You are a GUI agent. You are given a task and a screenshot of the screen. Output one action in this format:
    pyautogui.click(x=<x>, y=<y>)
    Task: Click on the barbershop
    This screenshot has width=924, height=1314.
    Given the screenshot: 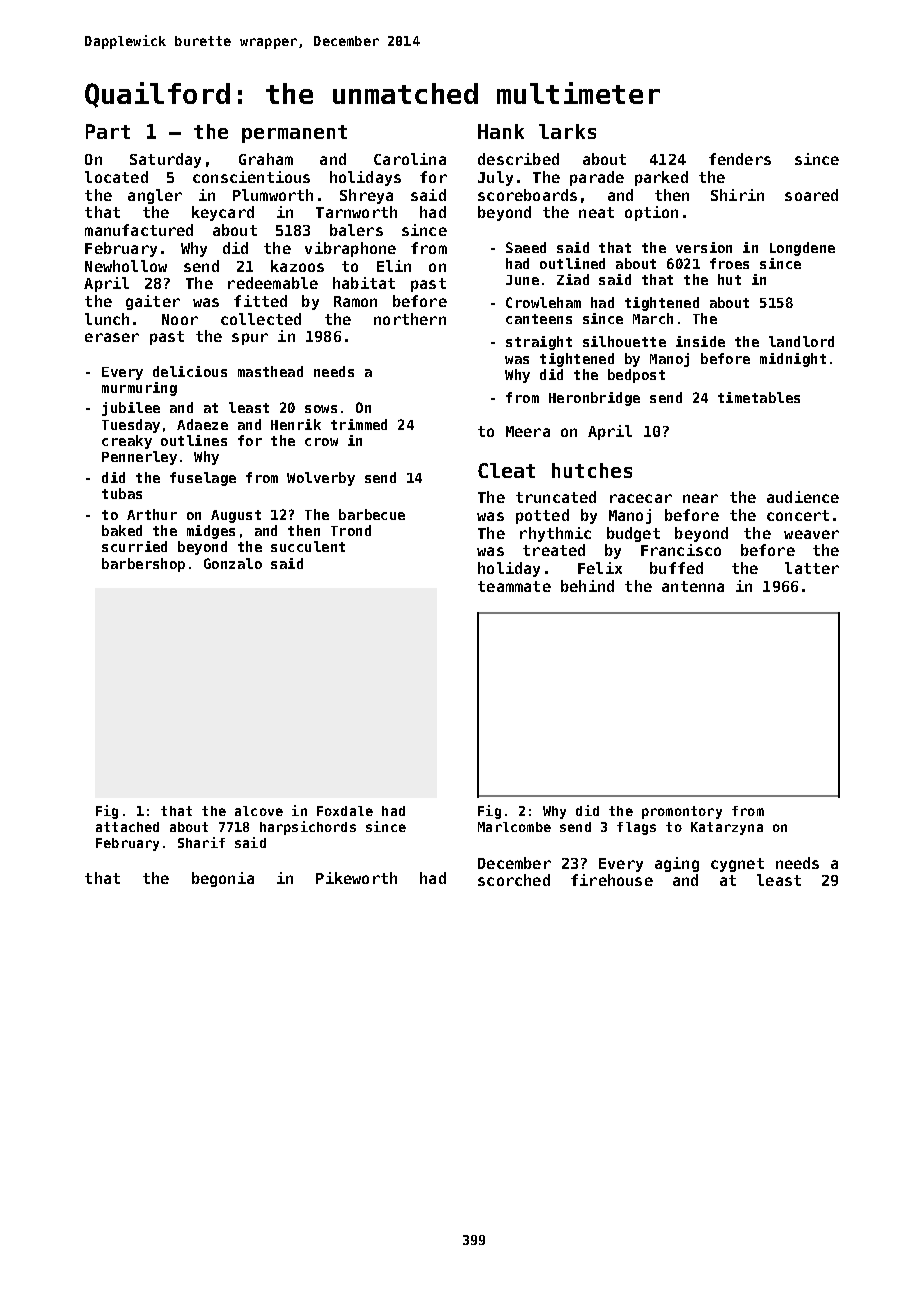 What is the action you would take?
    pyautogui.click(x=143, y=565)
